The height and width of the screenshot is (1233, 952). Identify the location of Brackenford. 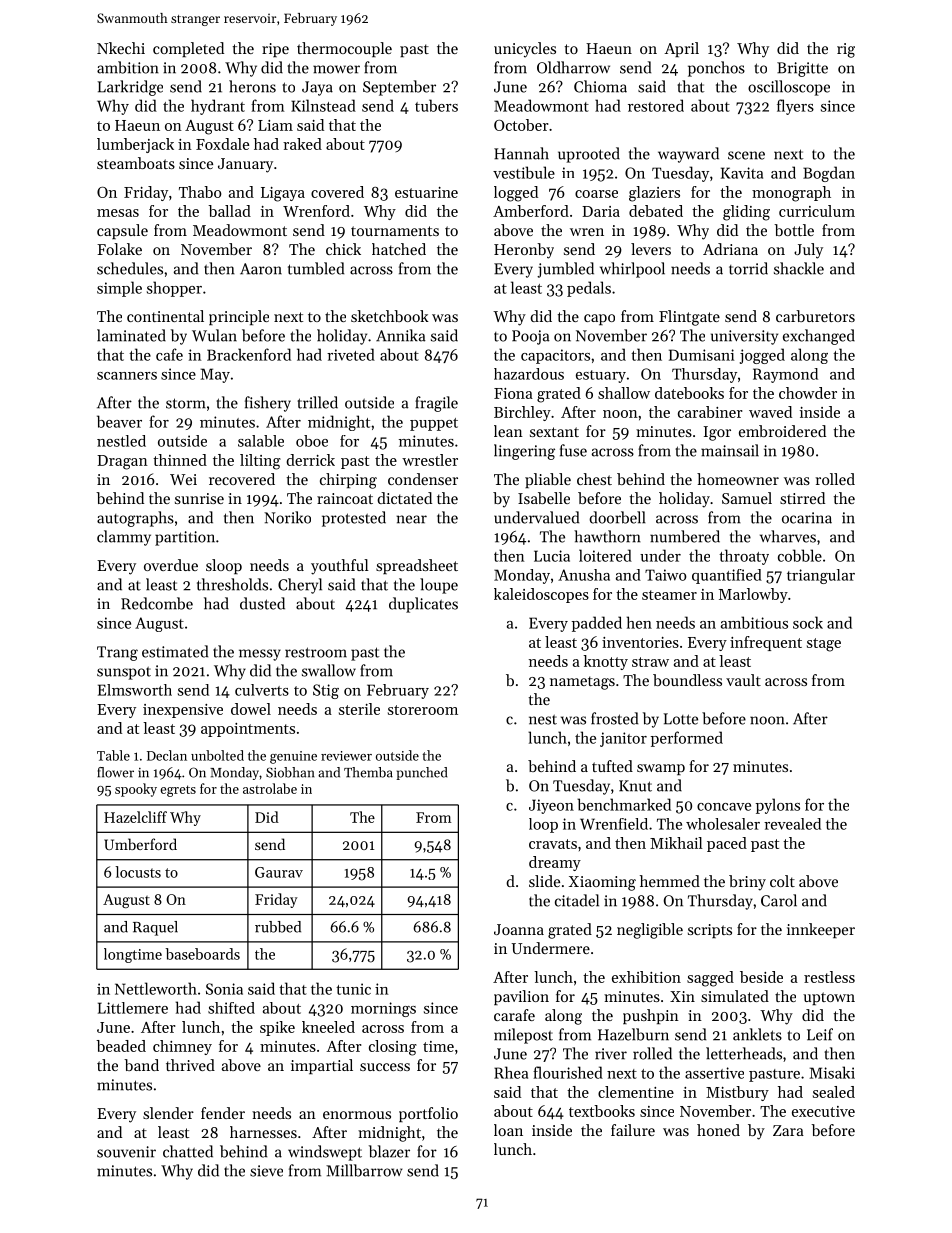
(249, 354).
